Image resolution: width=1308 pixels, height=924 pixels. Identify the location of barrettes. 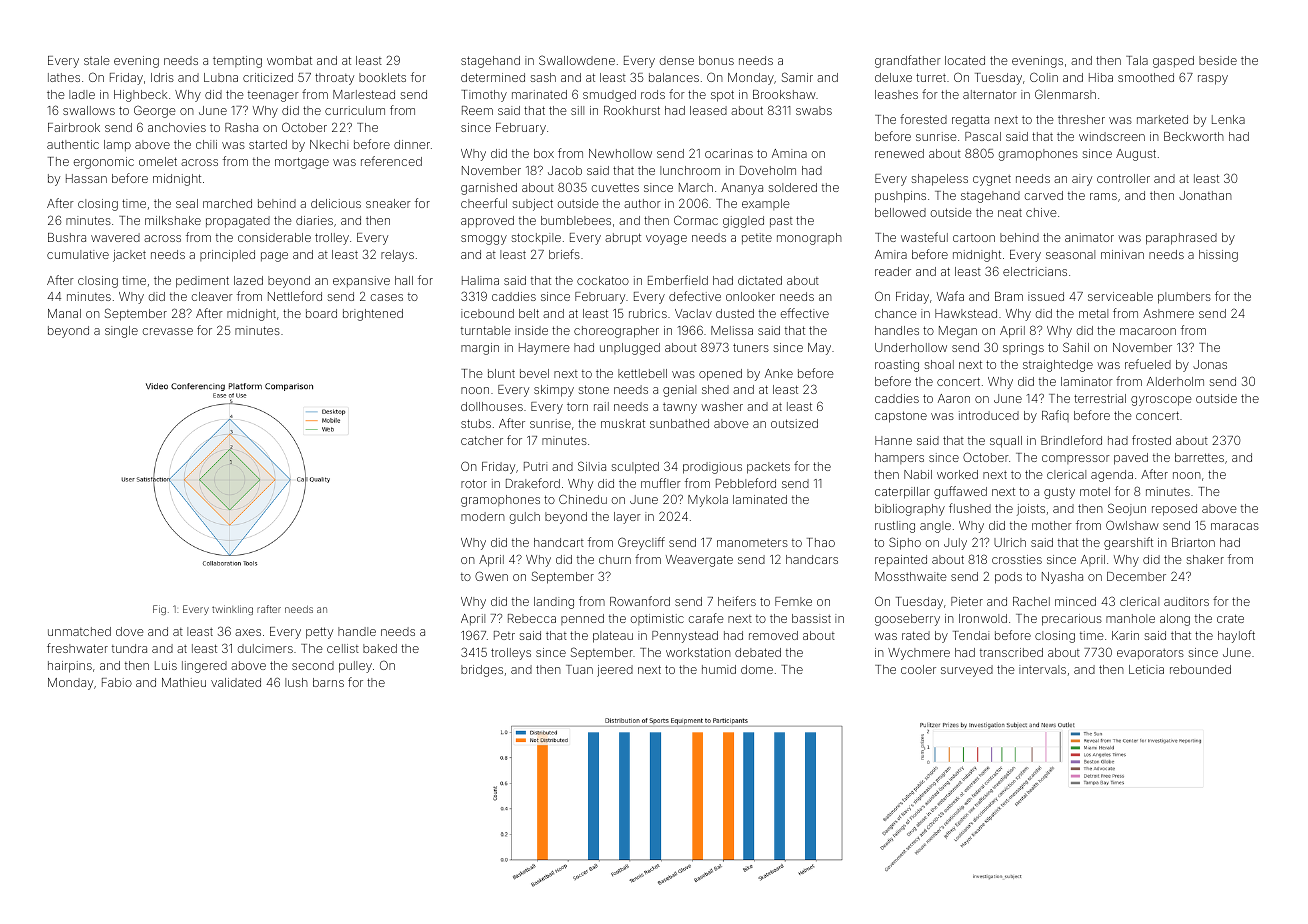
(1199, 457).
